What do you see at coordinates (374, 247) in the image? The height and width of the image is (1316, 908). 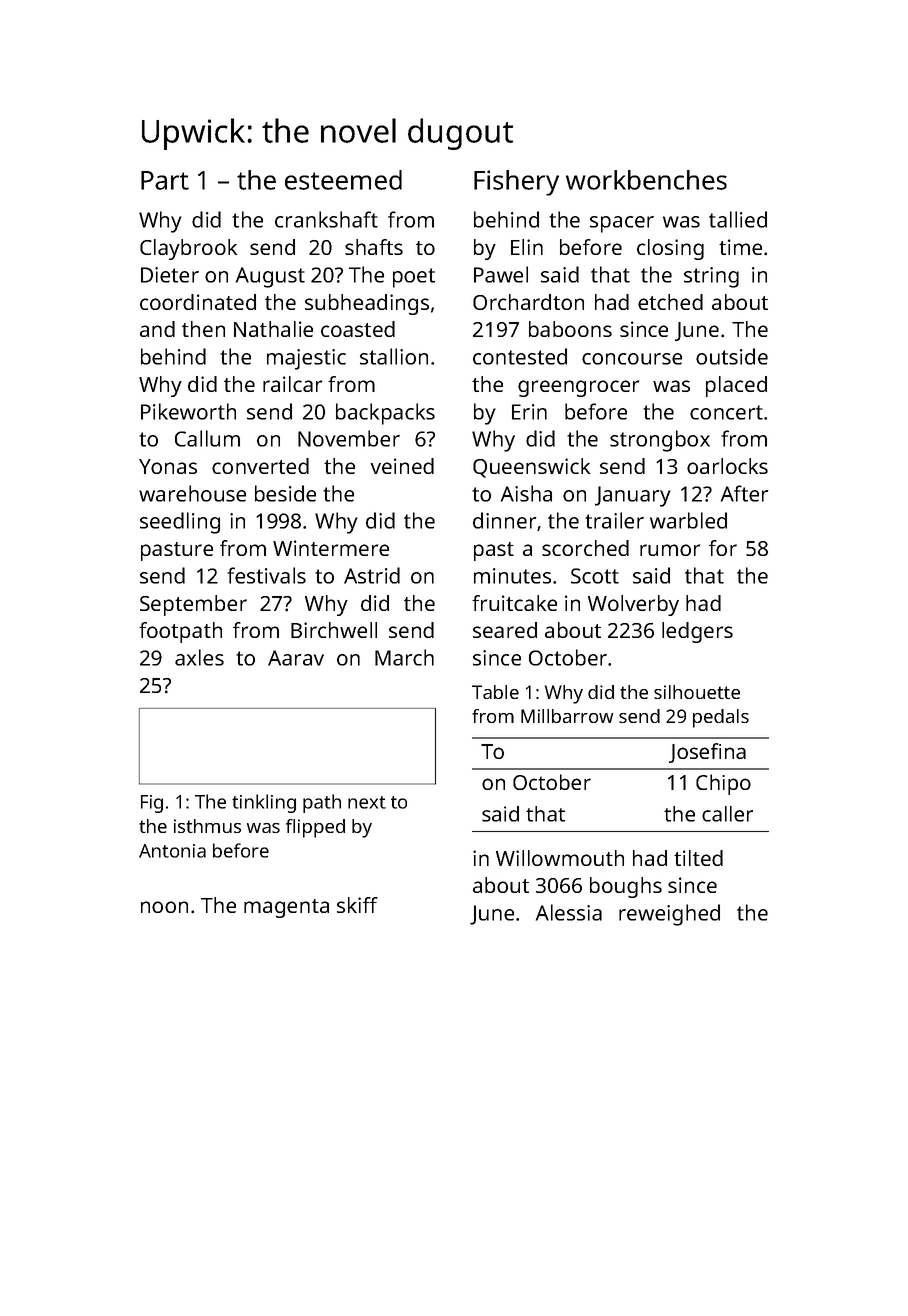 I see `shafts` at bounding box center [374, 247].
